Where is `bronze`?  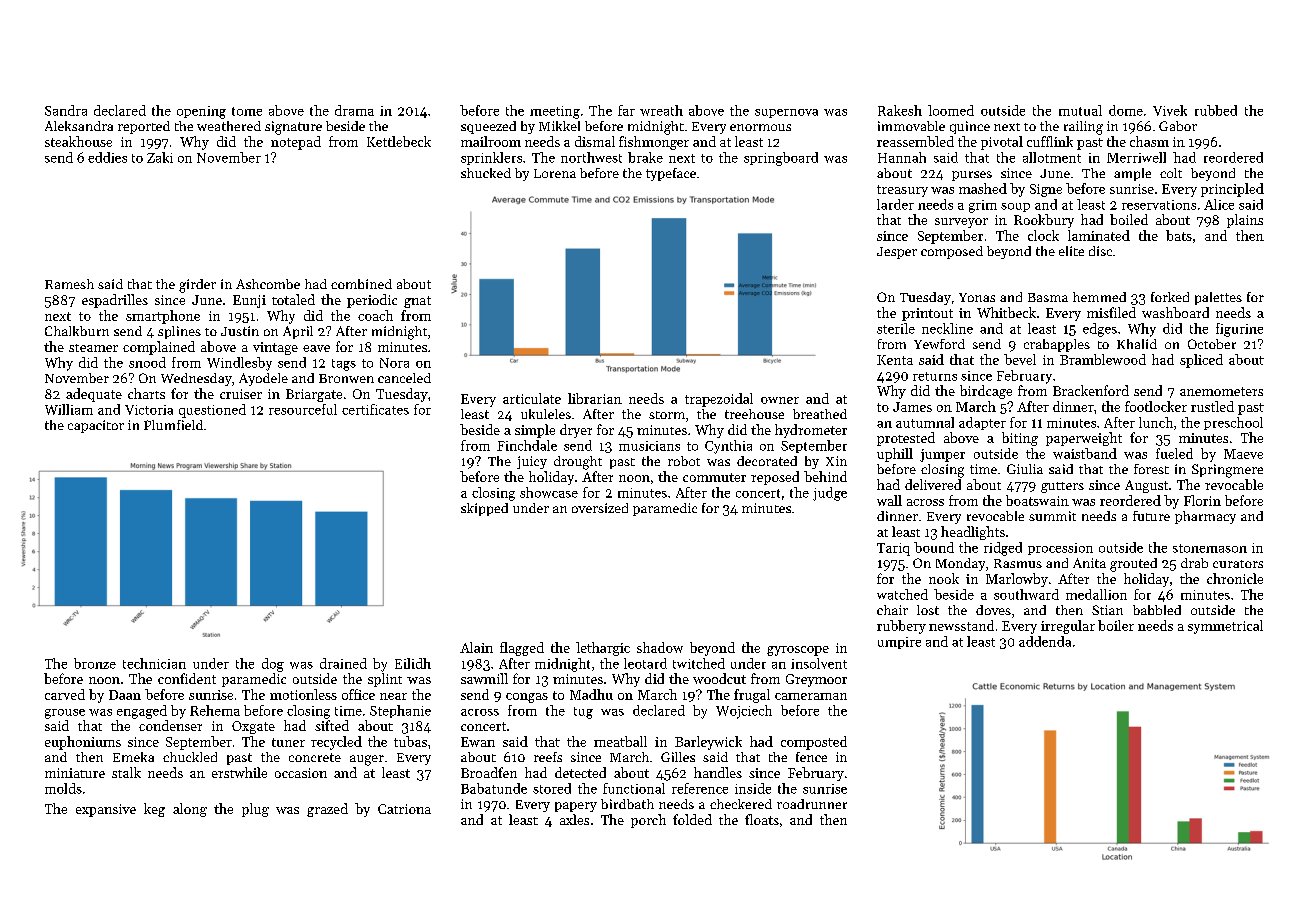 bronze is located at coordinates (95, 663).
